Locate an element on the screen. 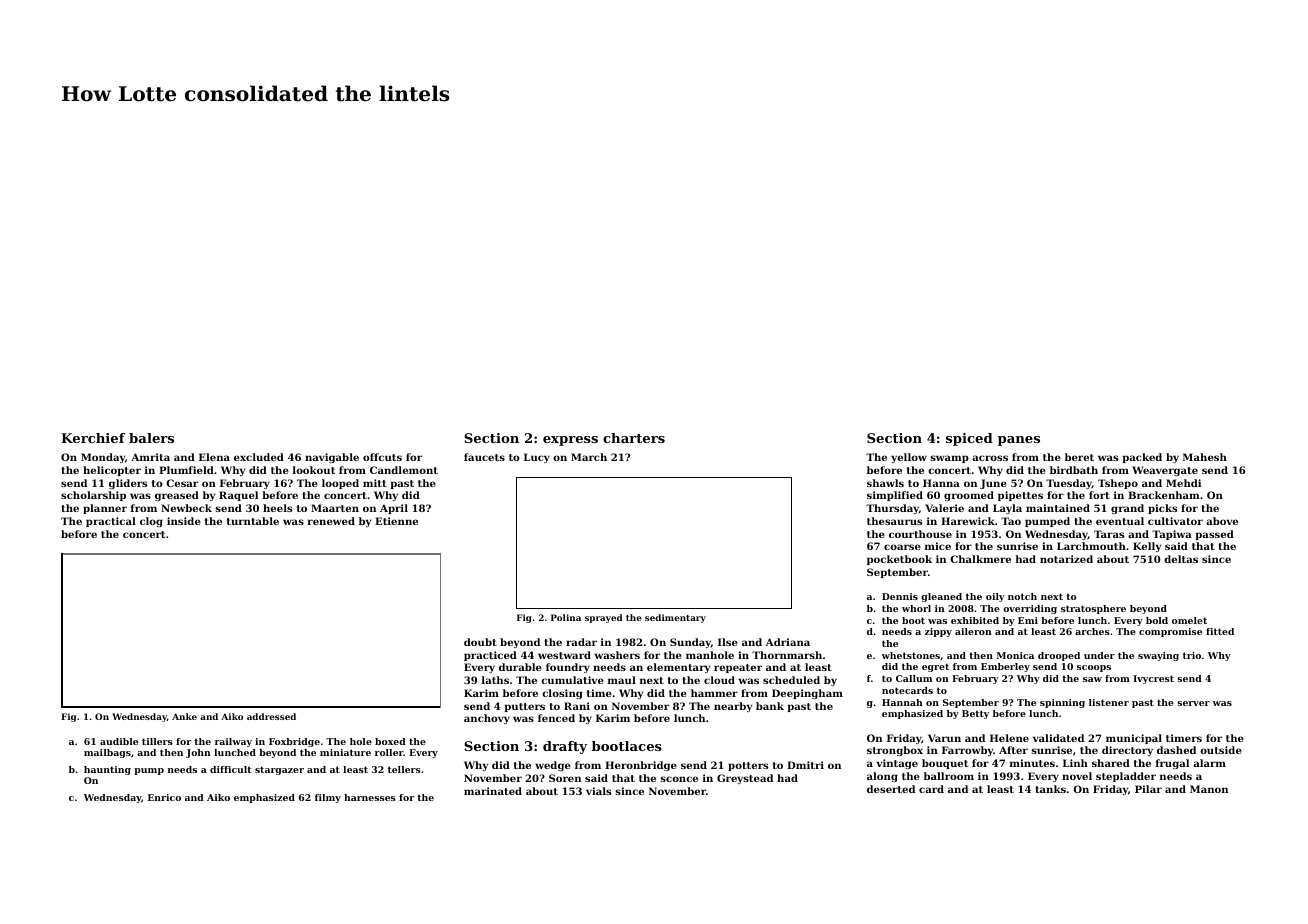  Dennis is located at coordinates (900, 596).
